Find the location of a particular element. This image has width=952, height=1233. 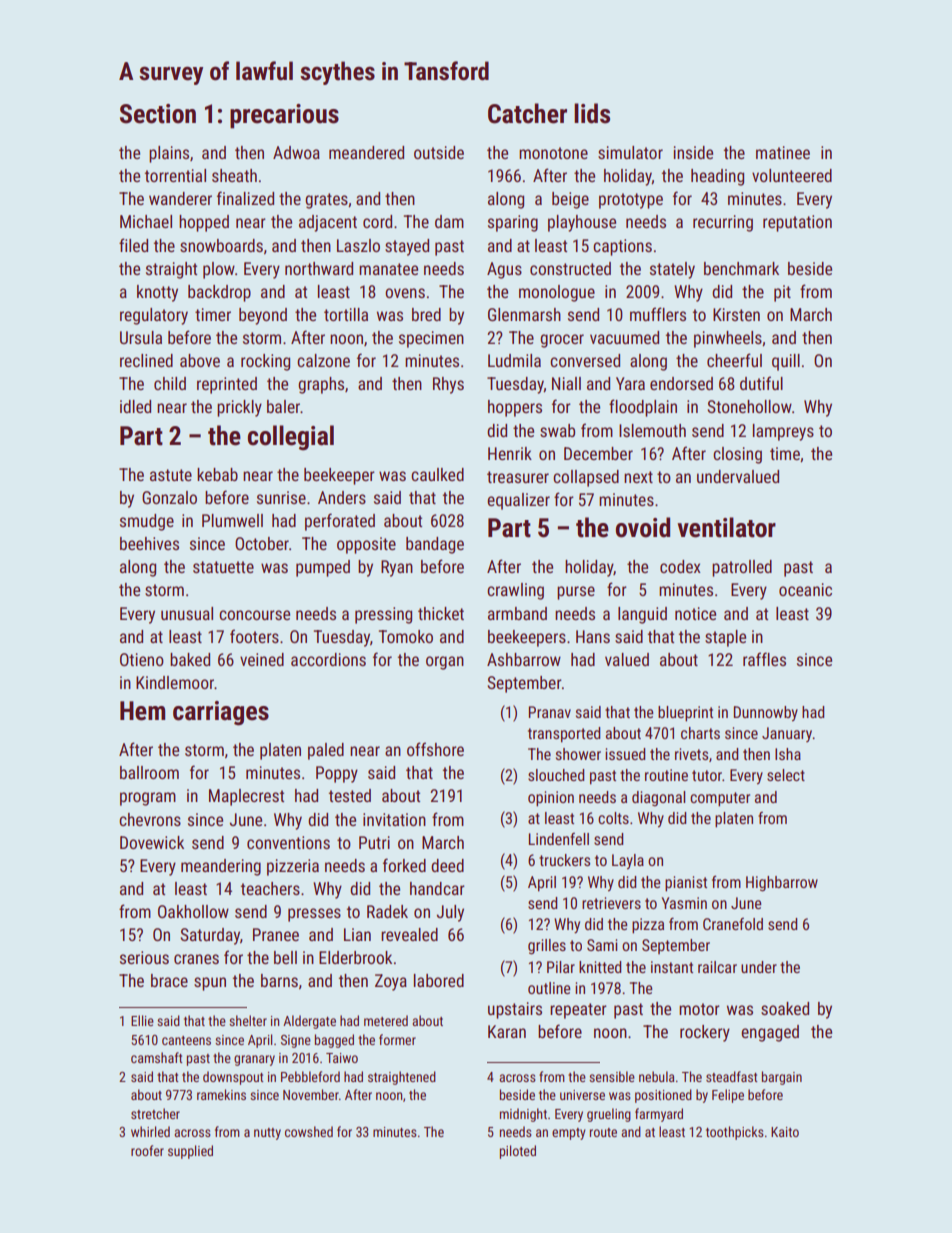

Maplecrest is located at coordinates (246, 797).
